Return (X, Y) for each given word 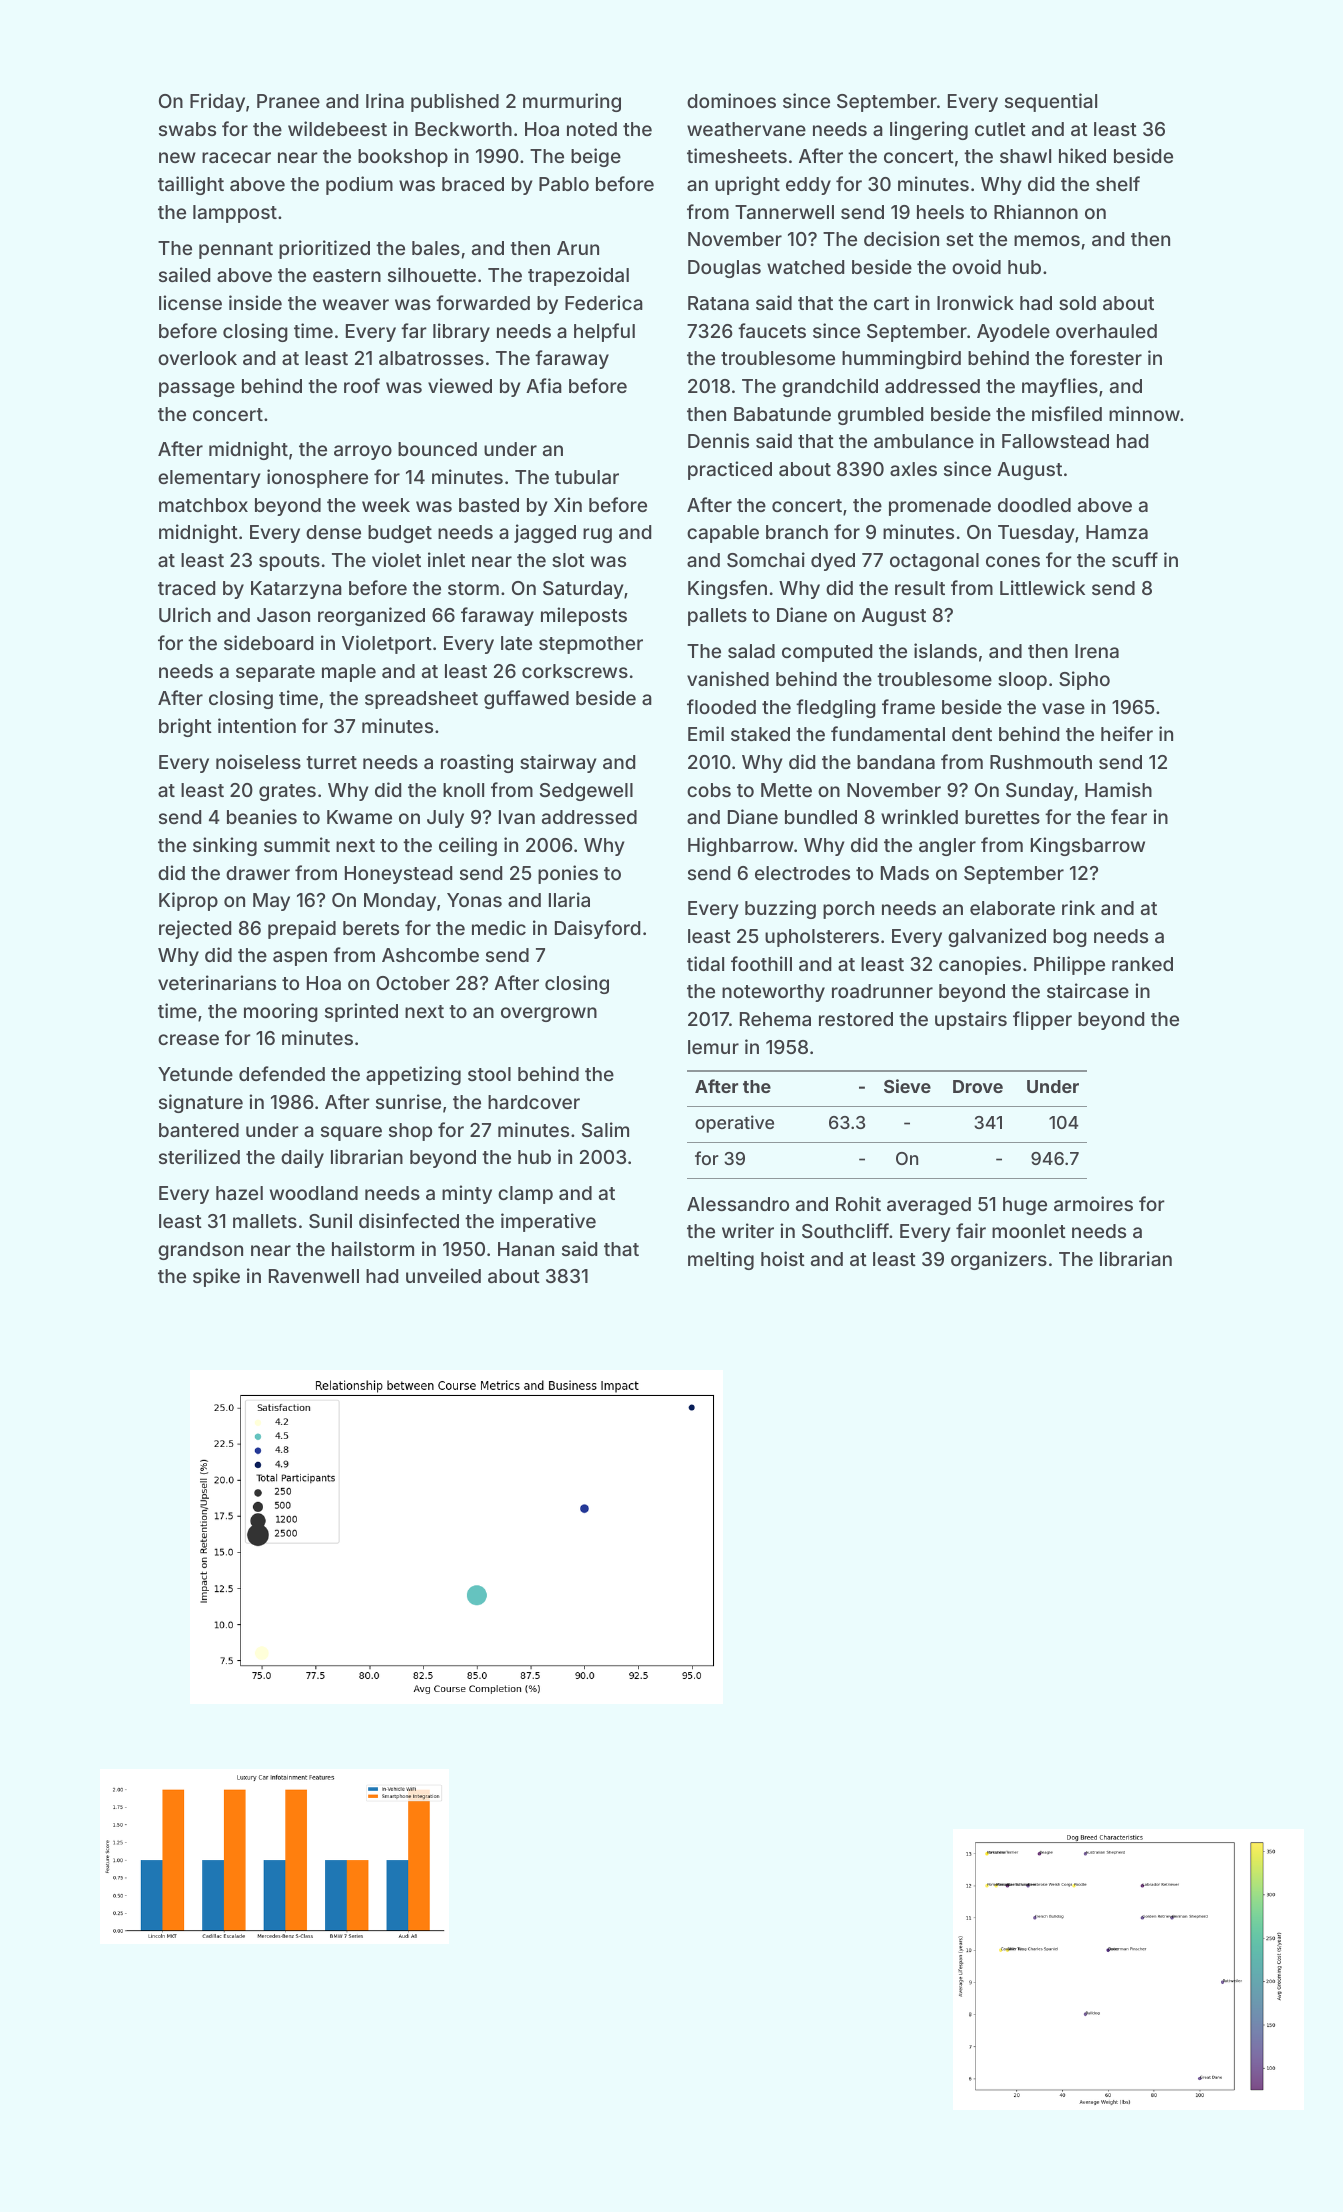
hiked (1082, 155)
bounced (437, 449)
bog (1070, 938)
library (461, 332)
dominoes (731, 100)
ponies (568, 874)
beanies (262, 816)
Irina (385, 100)
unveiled (443, 1275)
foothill (761, 963)
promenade (940, 507)
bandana (896, 762)
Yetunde (195, 1074)
